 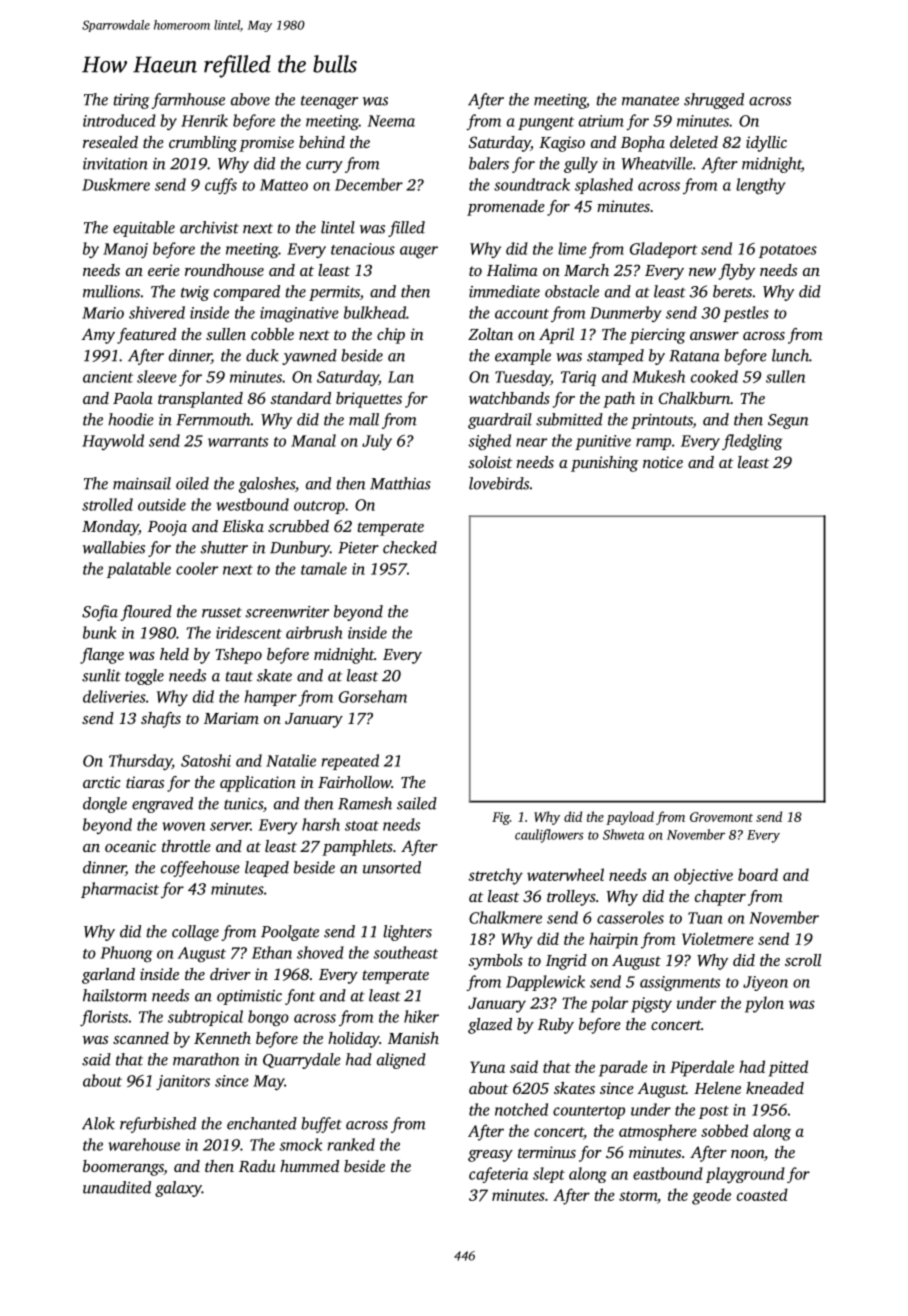 I want to click on equitable, so click(x=144, y=229).
